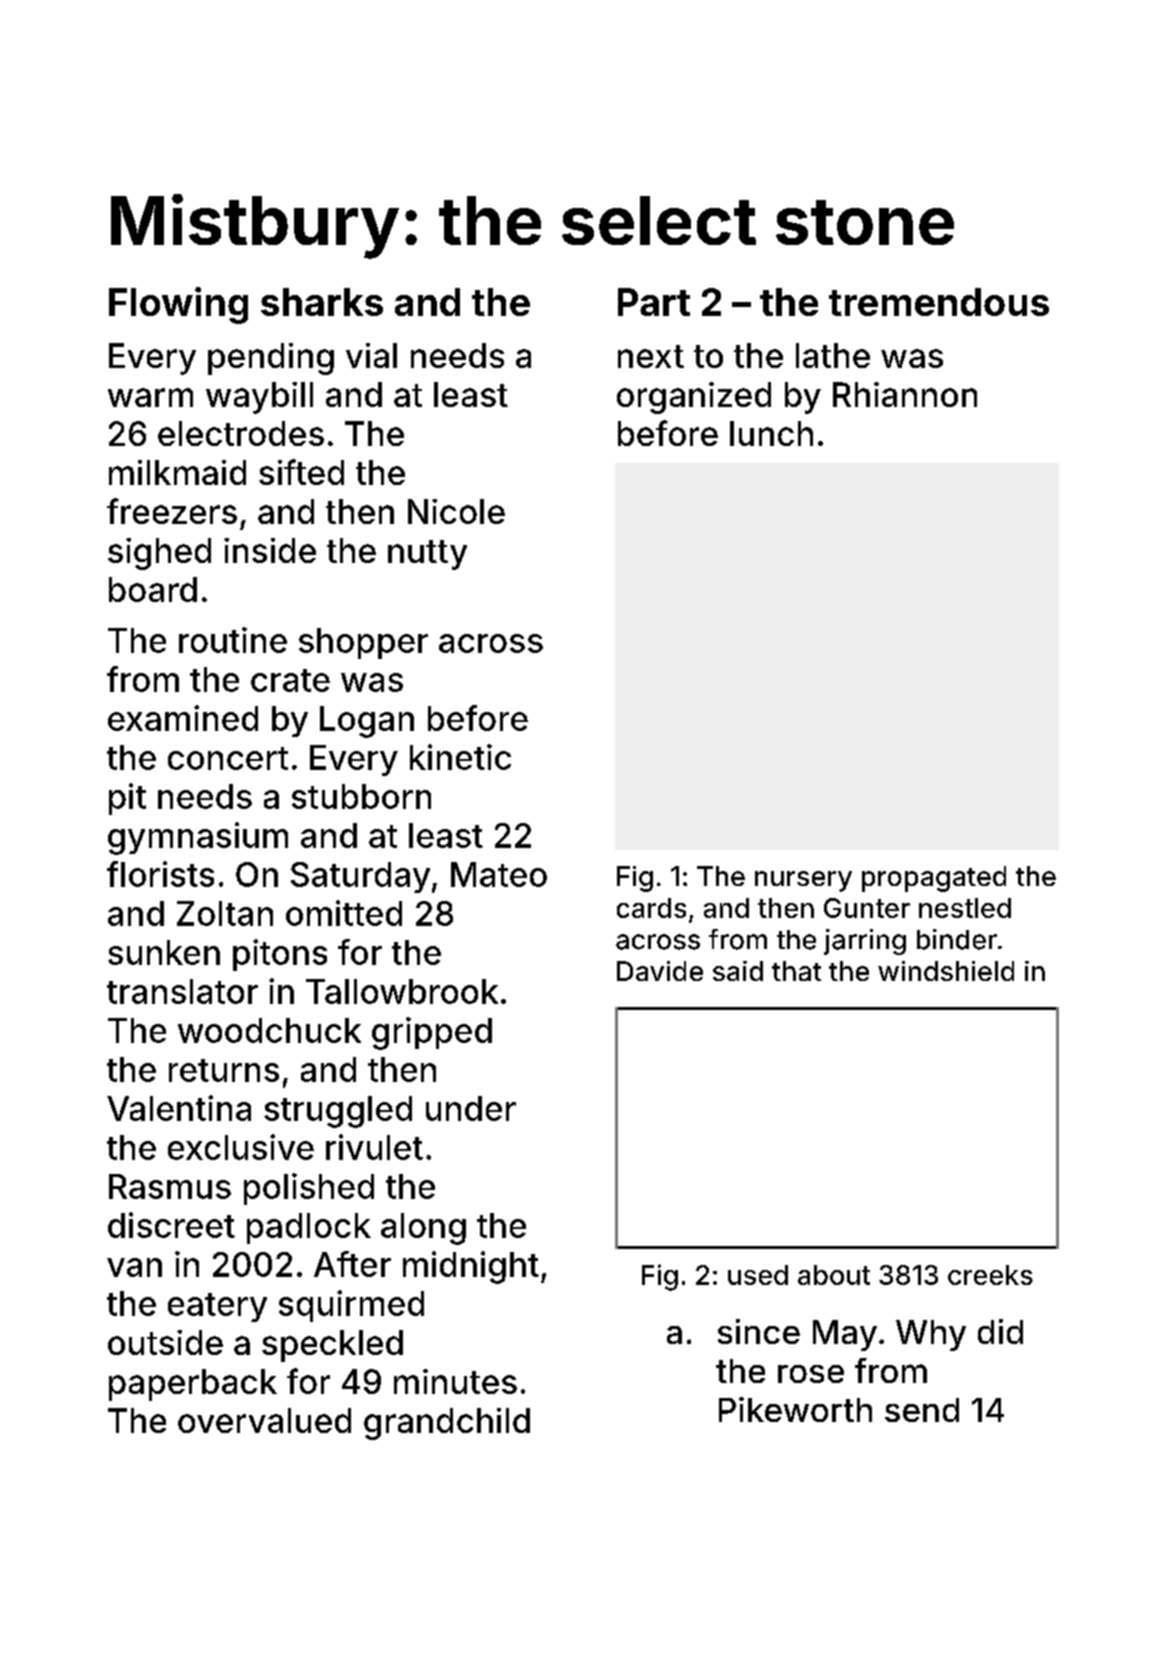 Image resolution: width=1165 pixels, height=1654 pixels. What do you see at coordinates (939, 302) in the page?
I see `tremendous` at bounding box center [939, 302].
